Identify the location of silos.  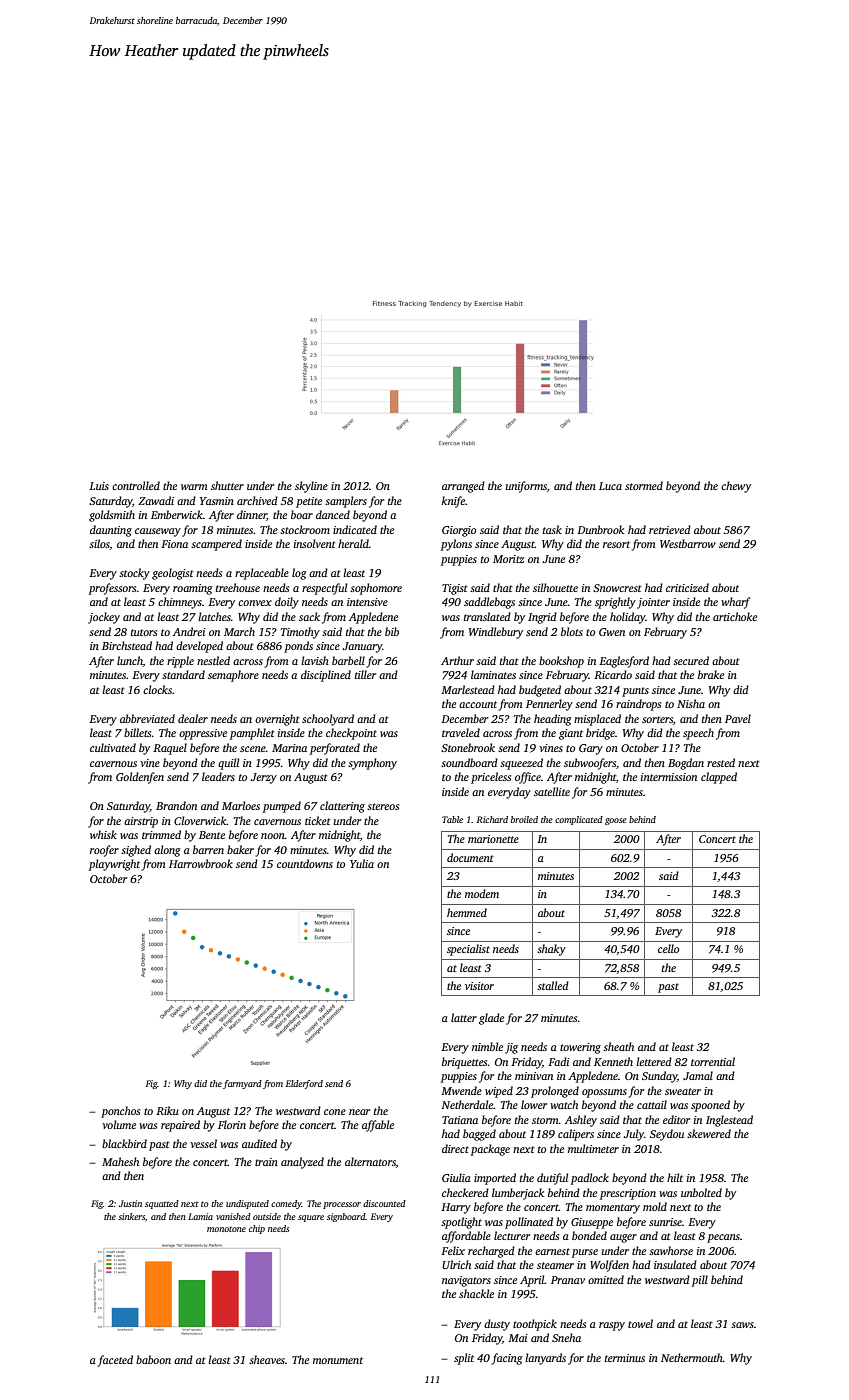
(99, 544).
